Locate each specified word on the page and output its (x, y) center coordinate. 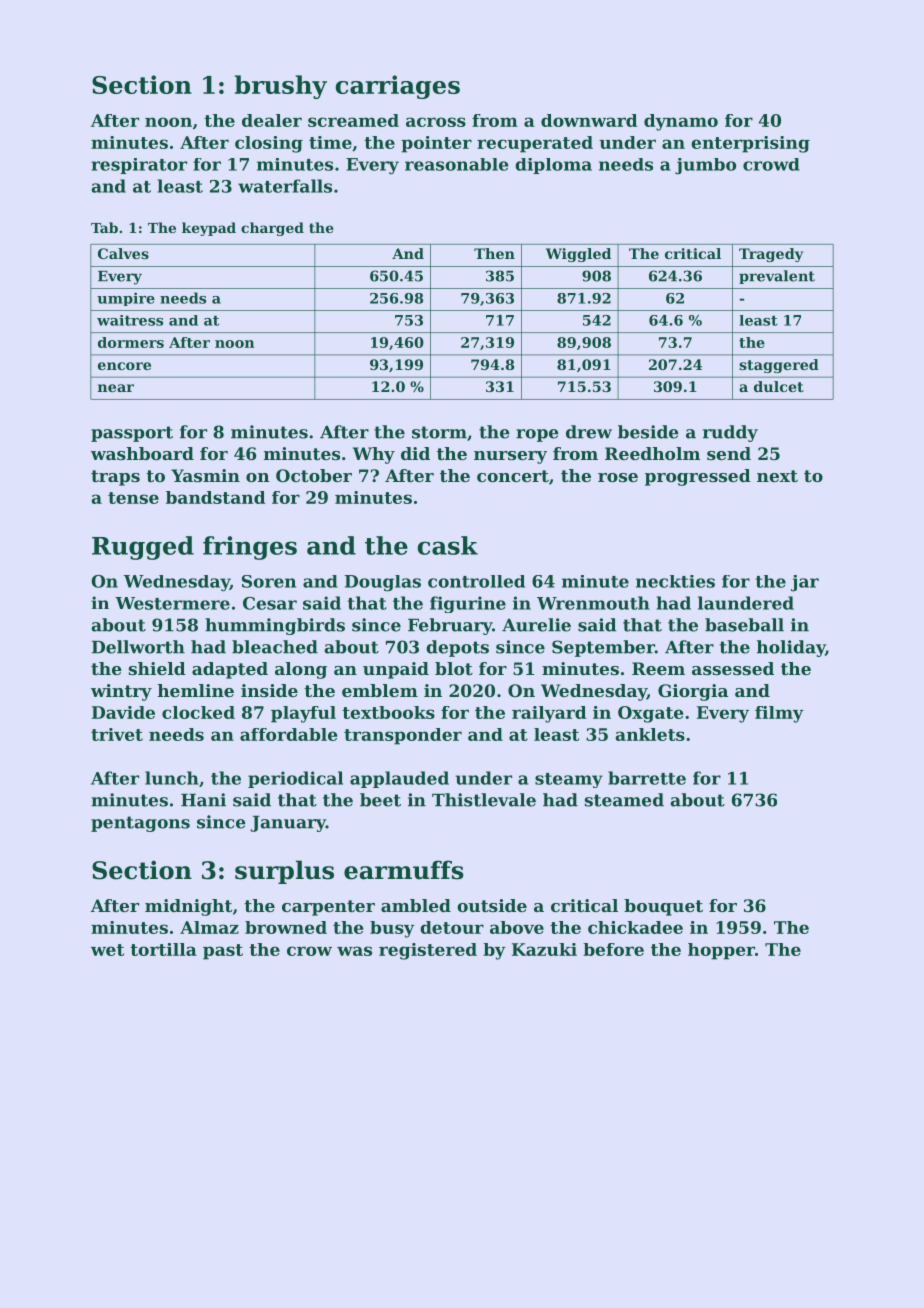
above (517, 927)
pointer (436, 144)
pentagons (140, 824)
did (415, 453)
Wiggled (578, 255)
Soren (269, 581)
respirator (139, 166)
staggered (779, 366)
